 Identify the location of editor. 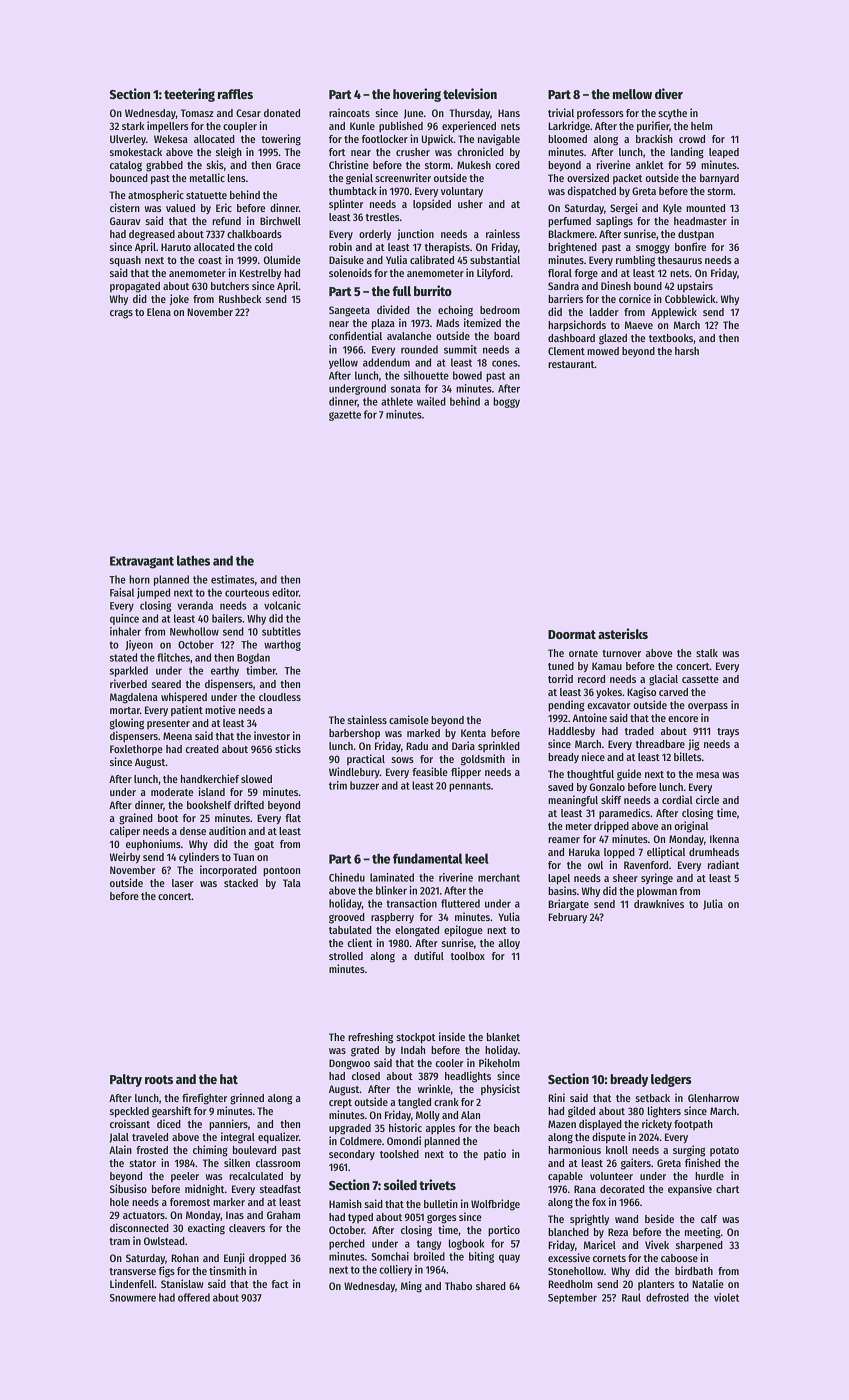
(285, 592).
